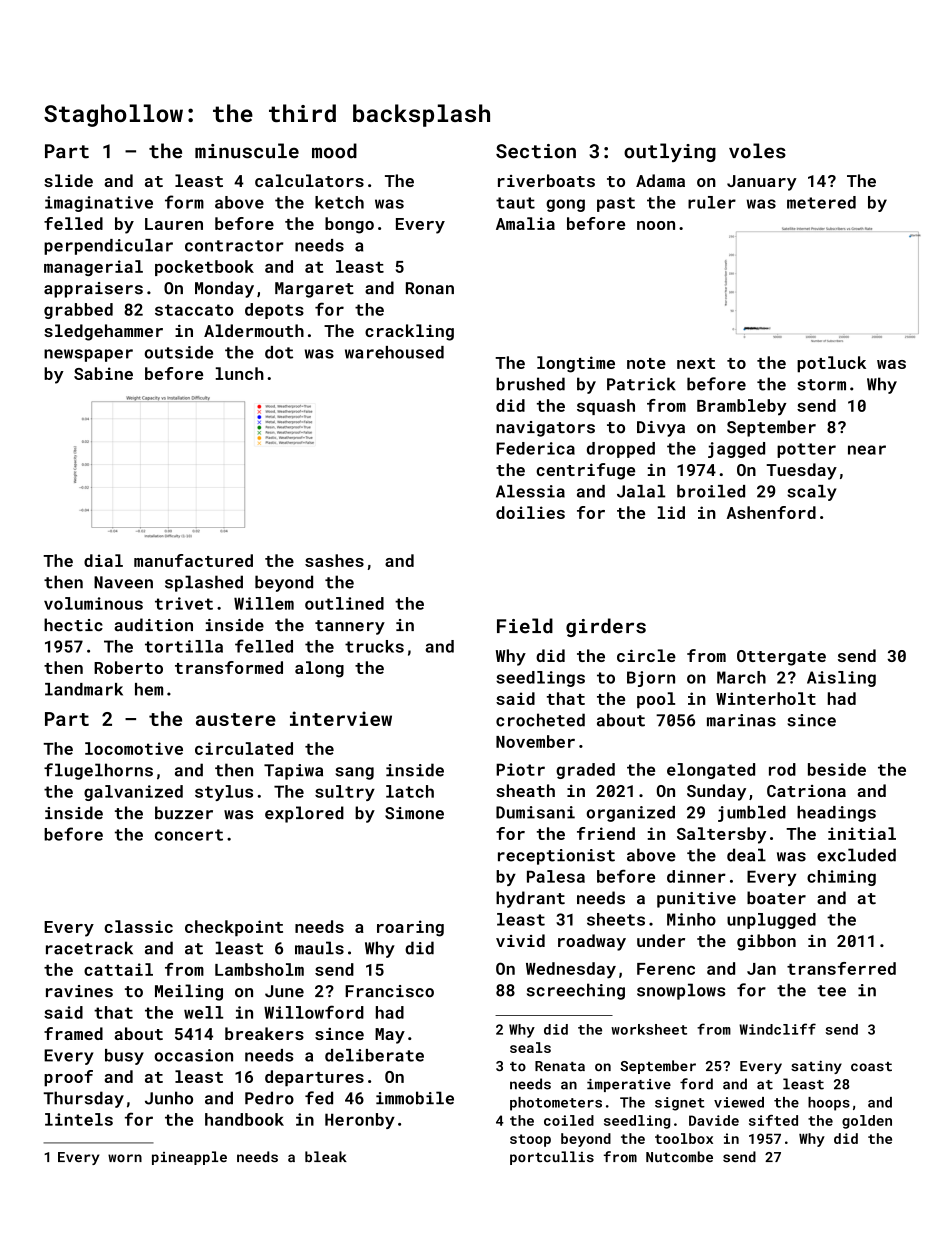 The image size is (952, 1233). Describe the element at coordinates (138, 926) in the page. I see `classic` at that location.
